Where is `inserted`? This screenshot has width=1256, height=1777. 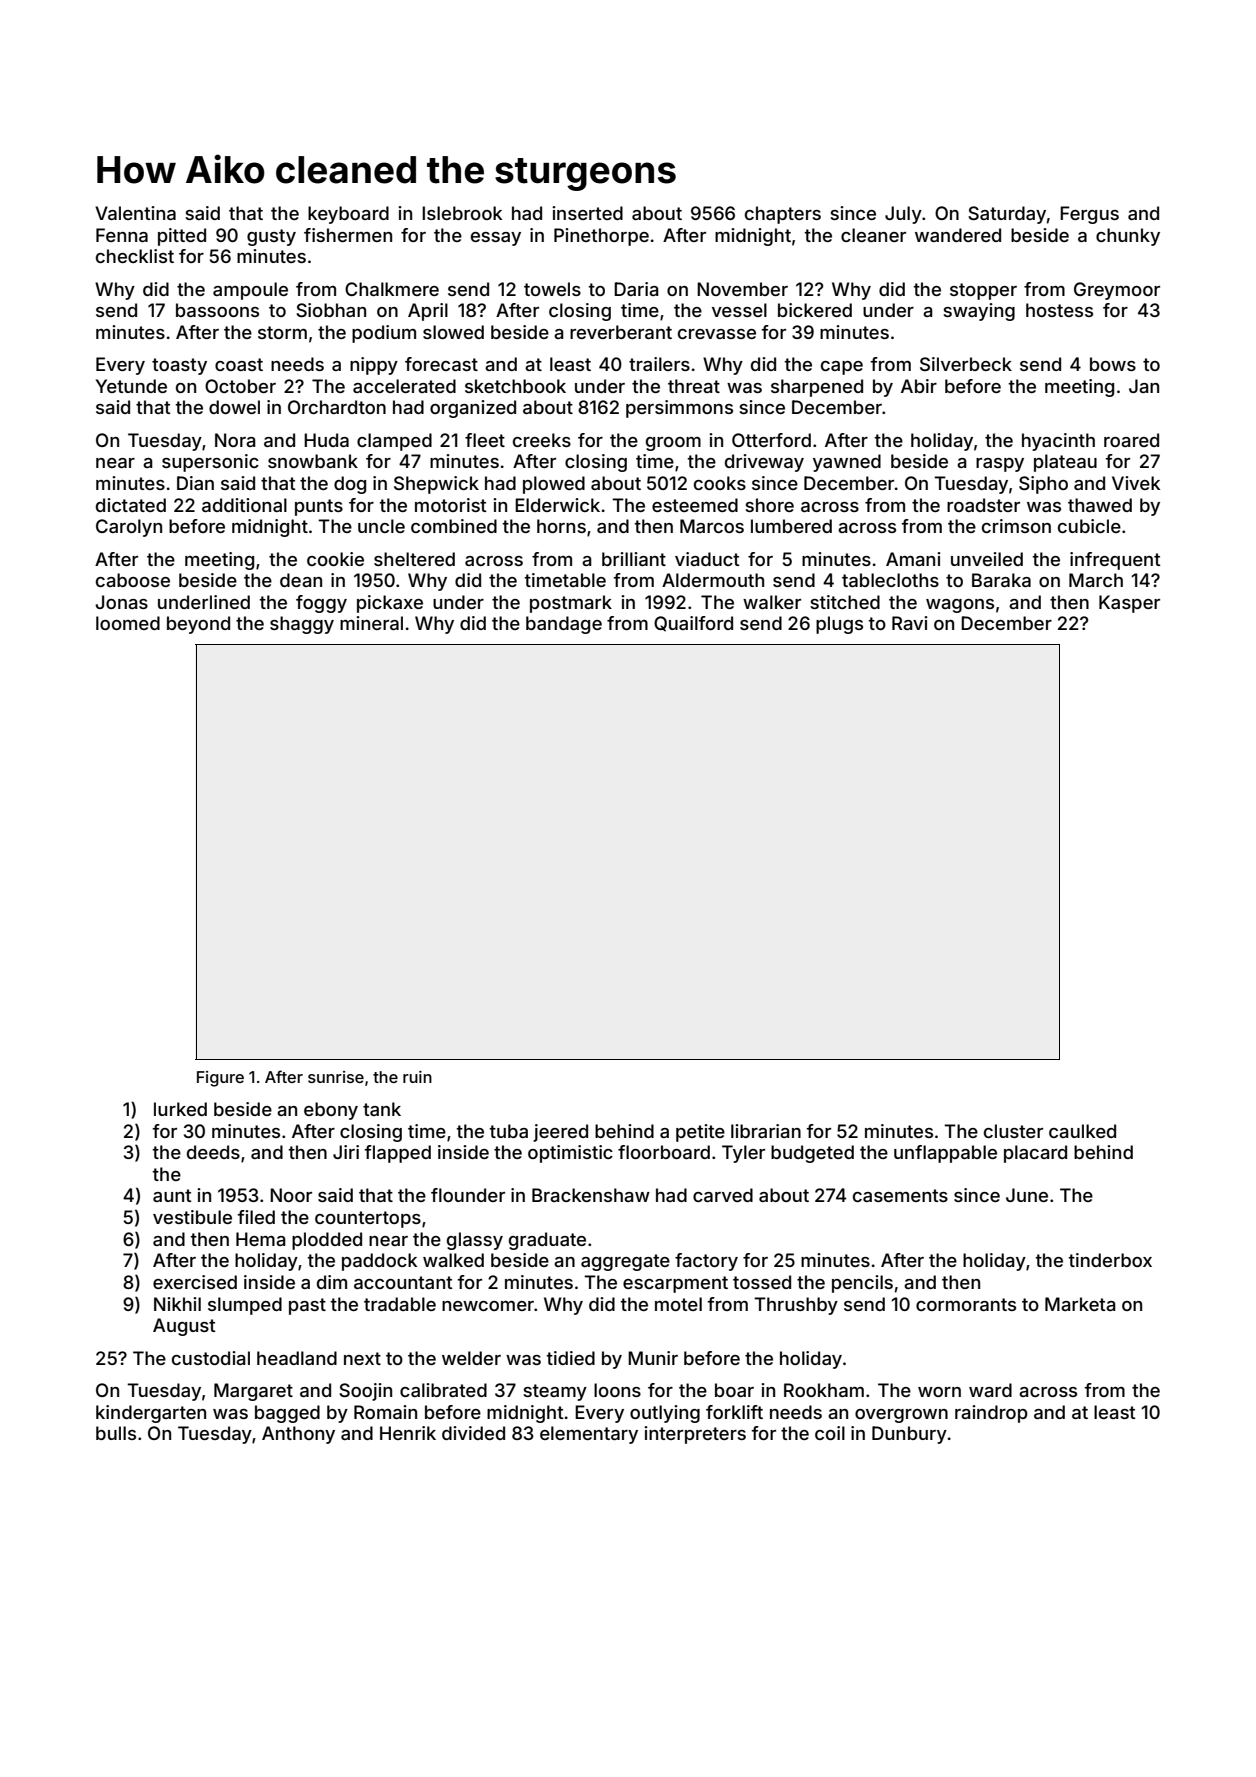 inserted is located at coordinates (587, 213).
